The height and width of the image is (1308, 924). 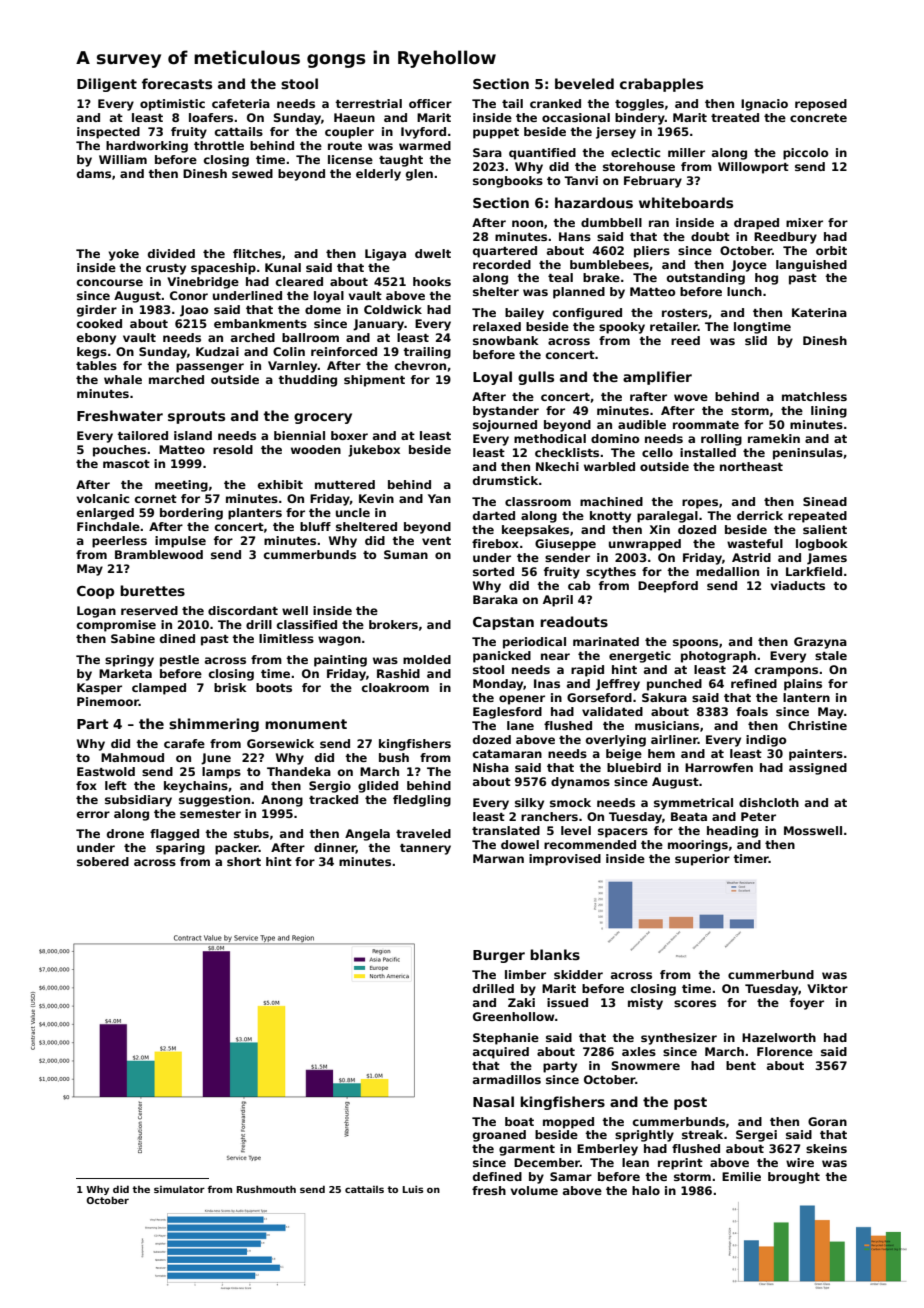 I want to click on volume, so click(x=534, y=1190).
